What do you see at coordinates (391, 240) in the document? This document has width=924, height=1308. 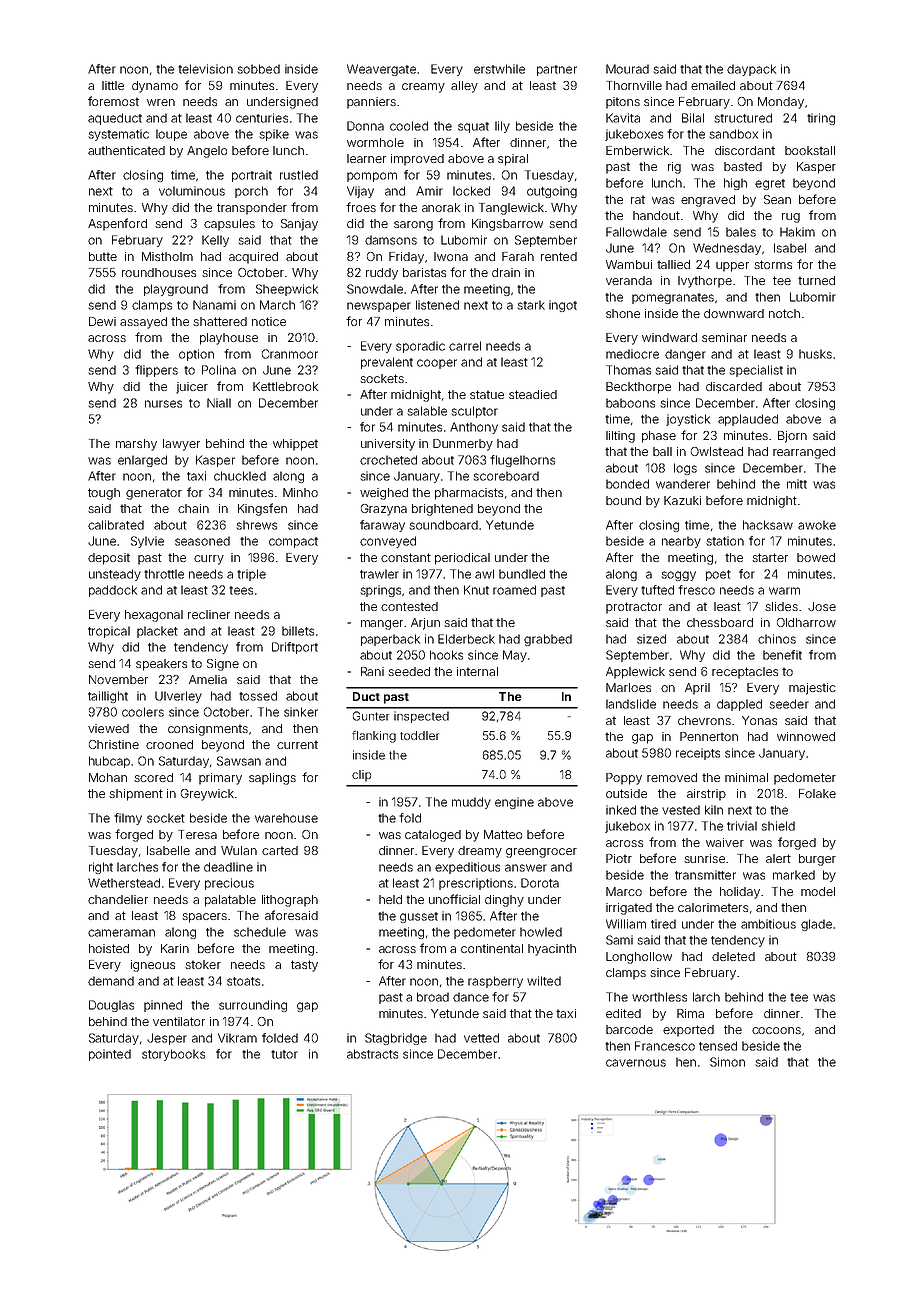 I see `damsons` at bounding box center [391, 240].
